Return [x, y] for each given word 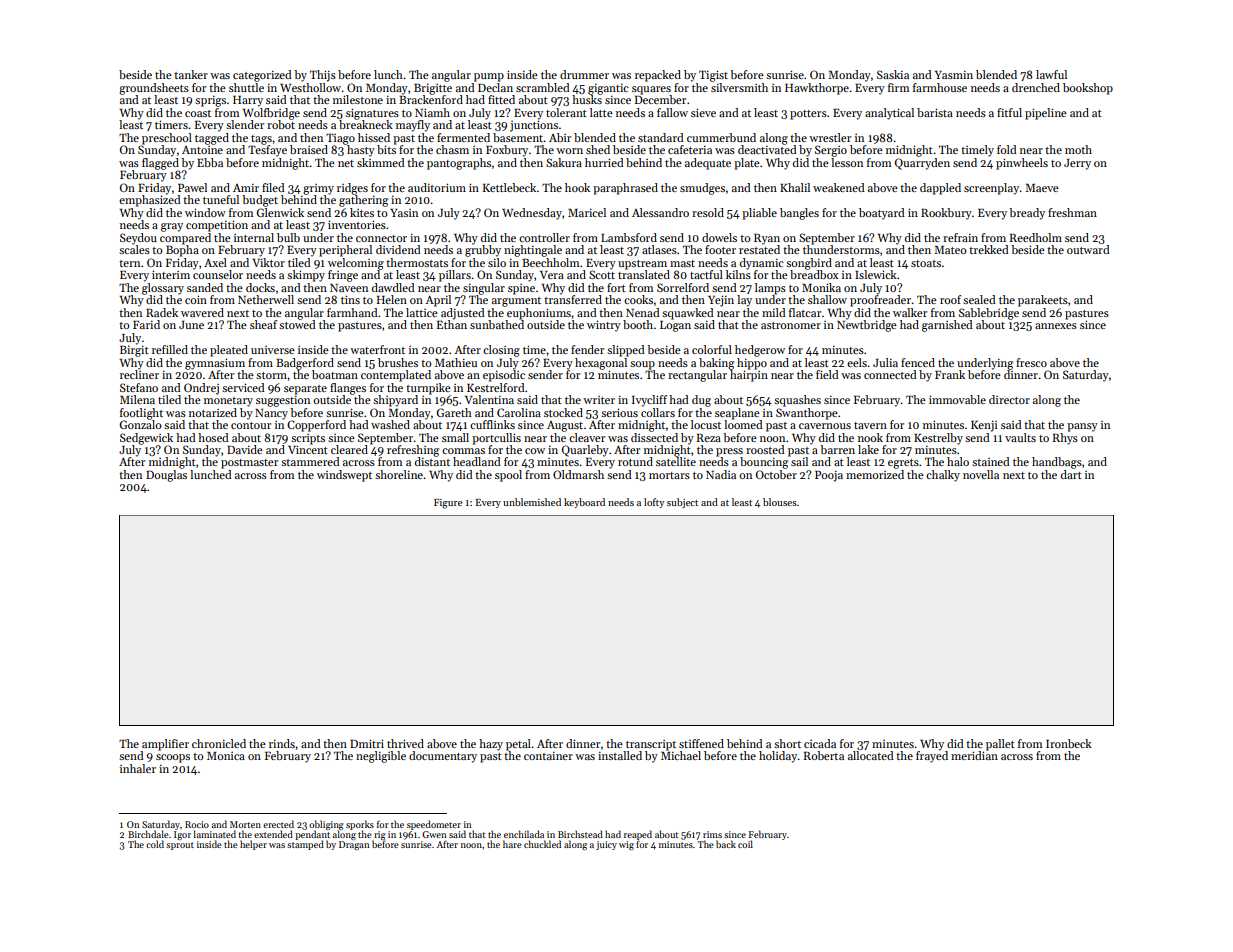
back [726, 844]
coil [745, 844]
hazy [491, 745]
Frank [950, 374]
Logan [675, 326]
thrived [405, 743]
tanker [191, 74]
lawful [1051, 74]
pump [489, 77]
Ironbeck [1069, 743]
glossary [163, 289]
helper [253, 845]
